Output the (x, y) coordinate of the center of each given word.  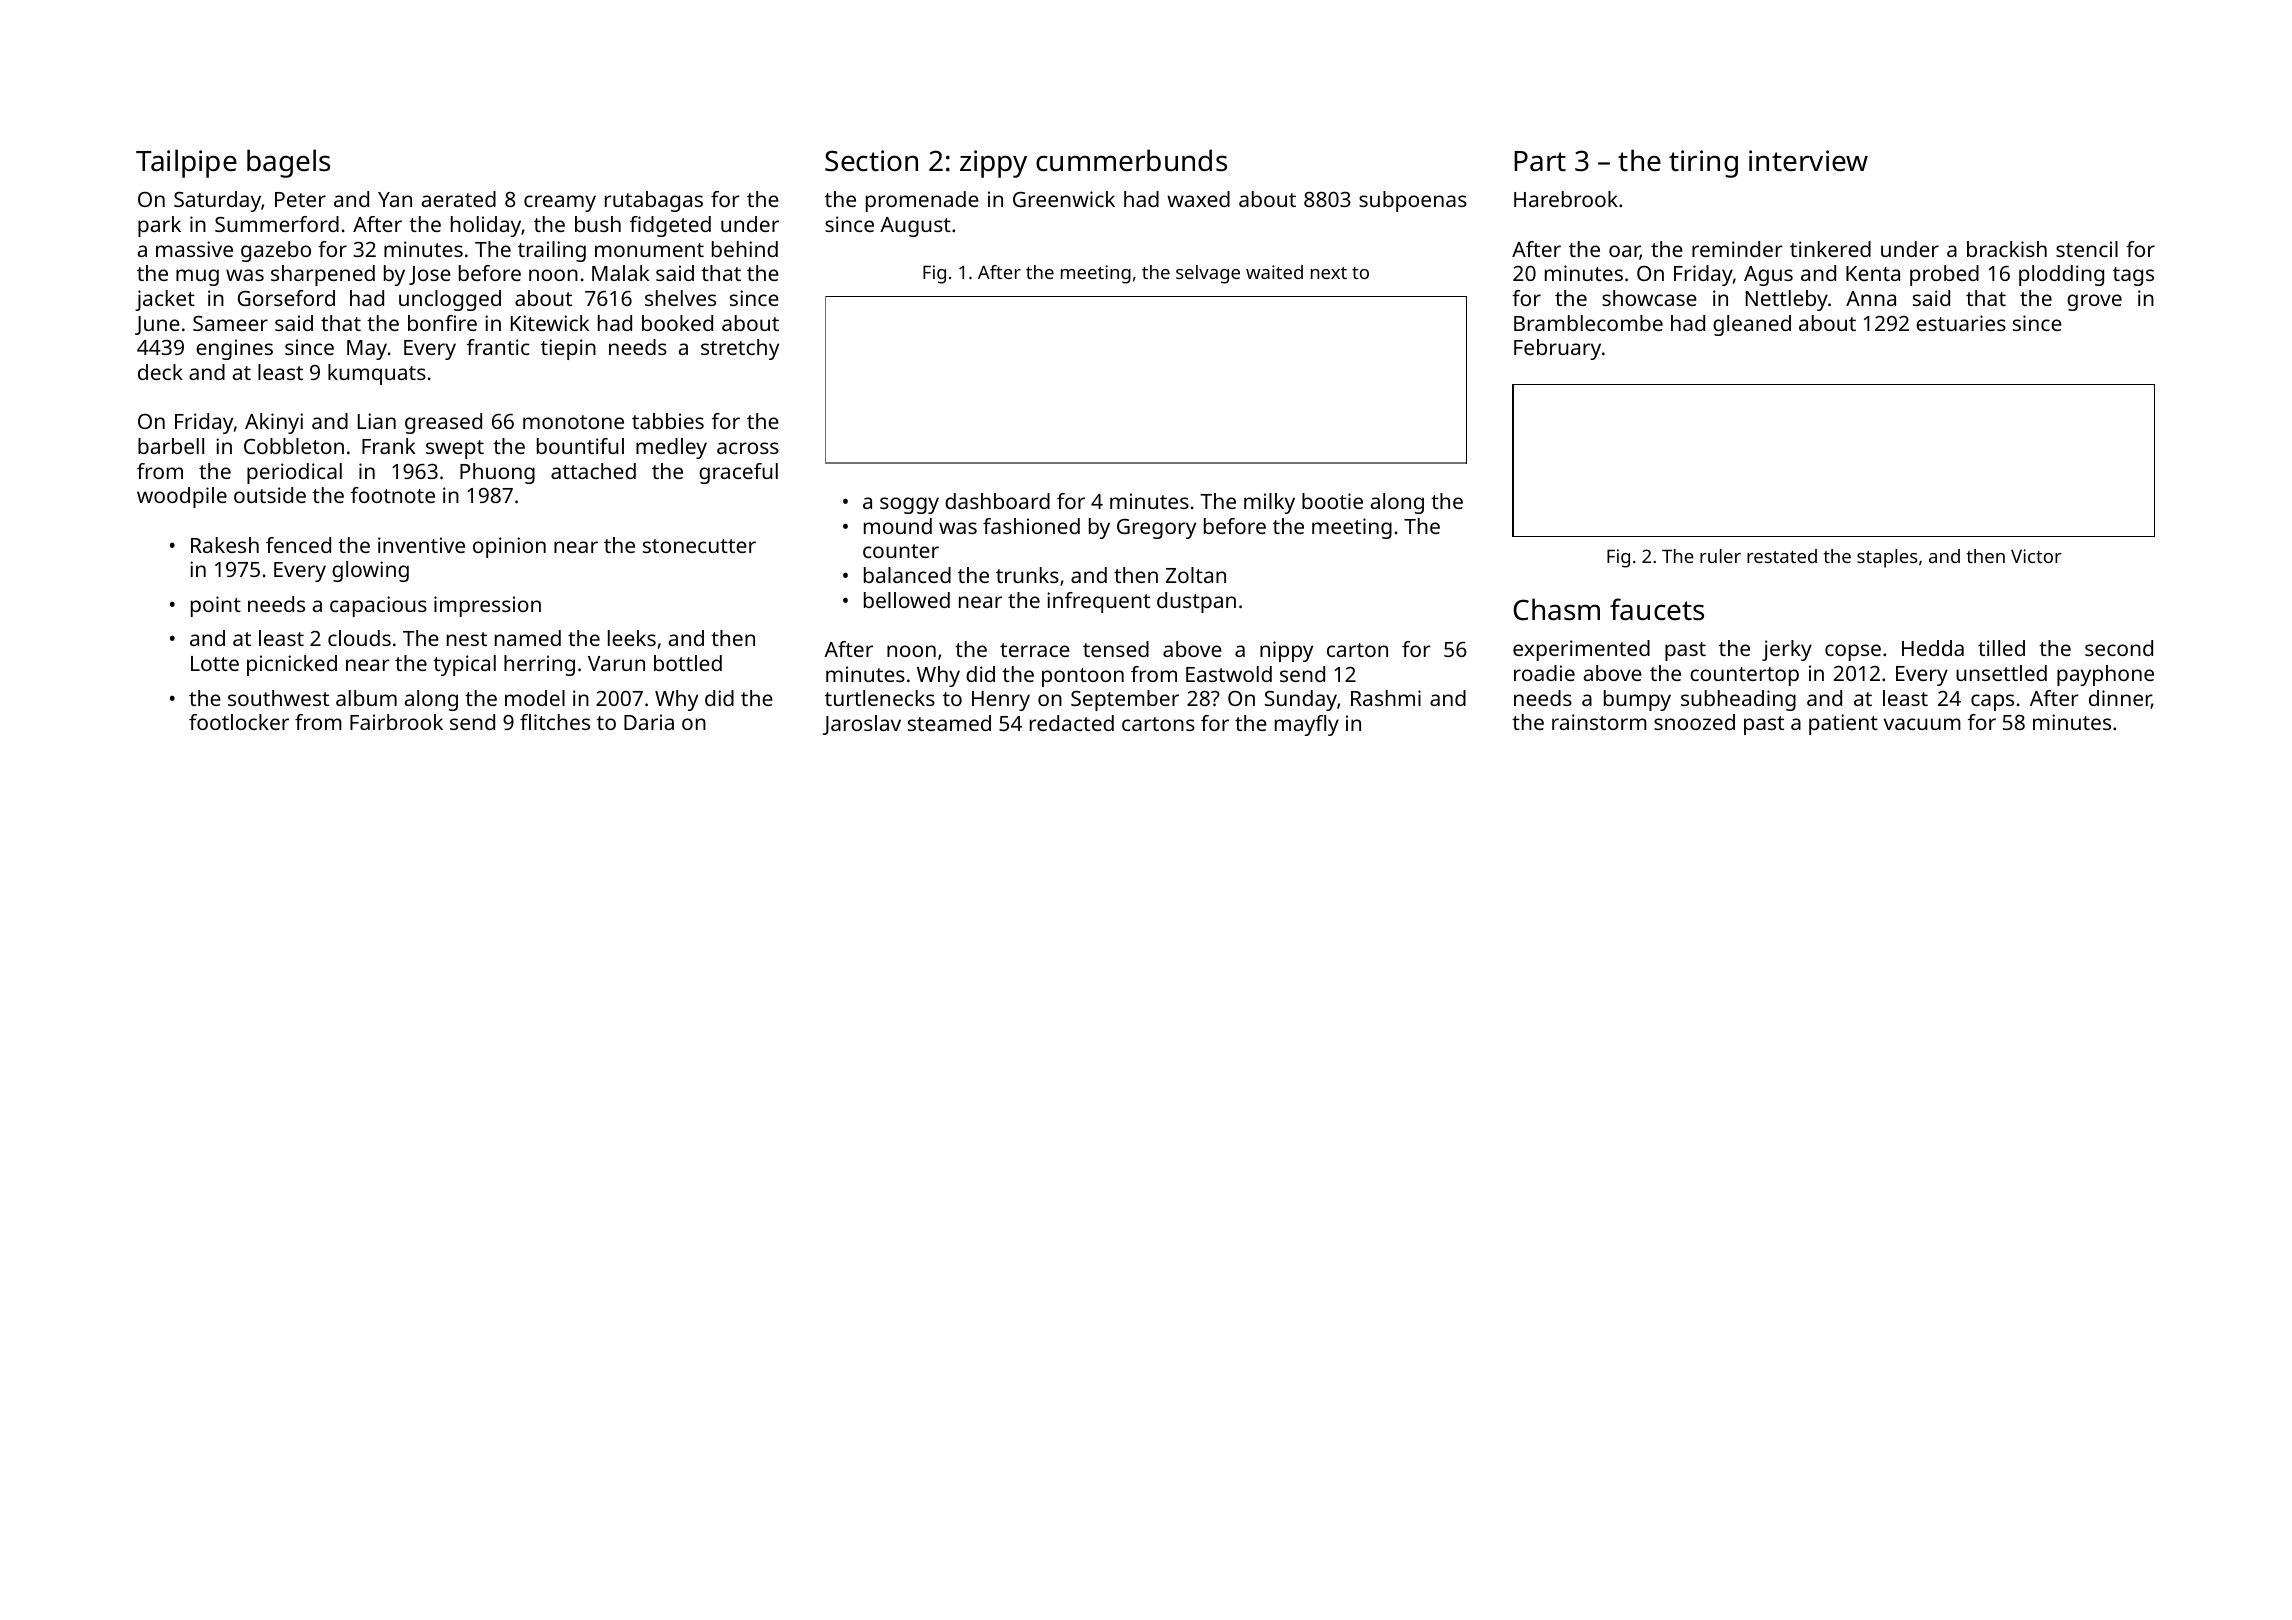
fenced (298, 545)
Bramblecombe (1588, 323)
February (1557, 349)
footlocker (239, 722)
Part (1540, 161)
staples (1887, 558)
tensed (1116, 649)
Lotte (215, 663)
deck (160, 372)
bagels (288, 163)
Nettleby (1787, 300)
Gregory (1156, 529)
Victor (2036, 556)
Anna (1871, 298)
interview (1808, 161)
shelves (680, 298)
